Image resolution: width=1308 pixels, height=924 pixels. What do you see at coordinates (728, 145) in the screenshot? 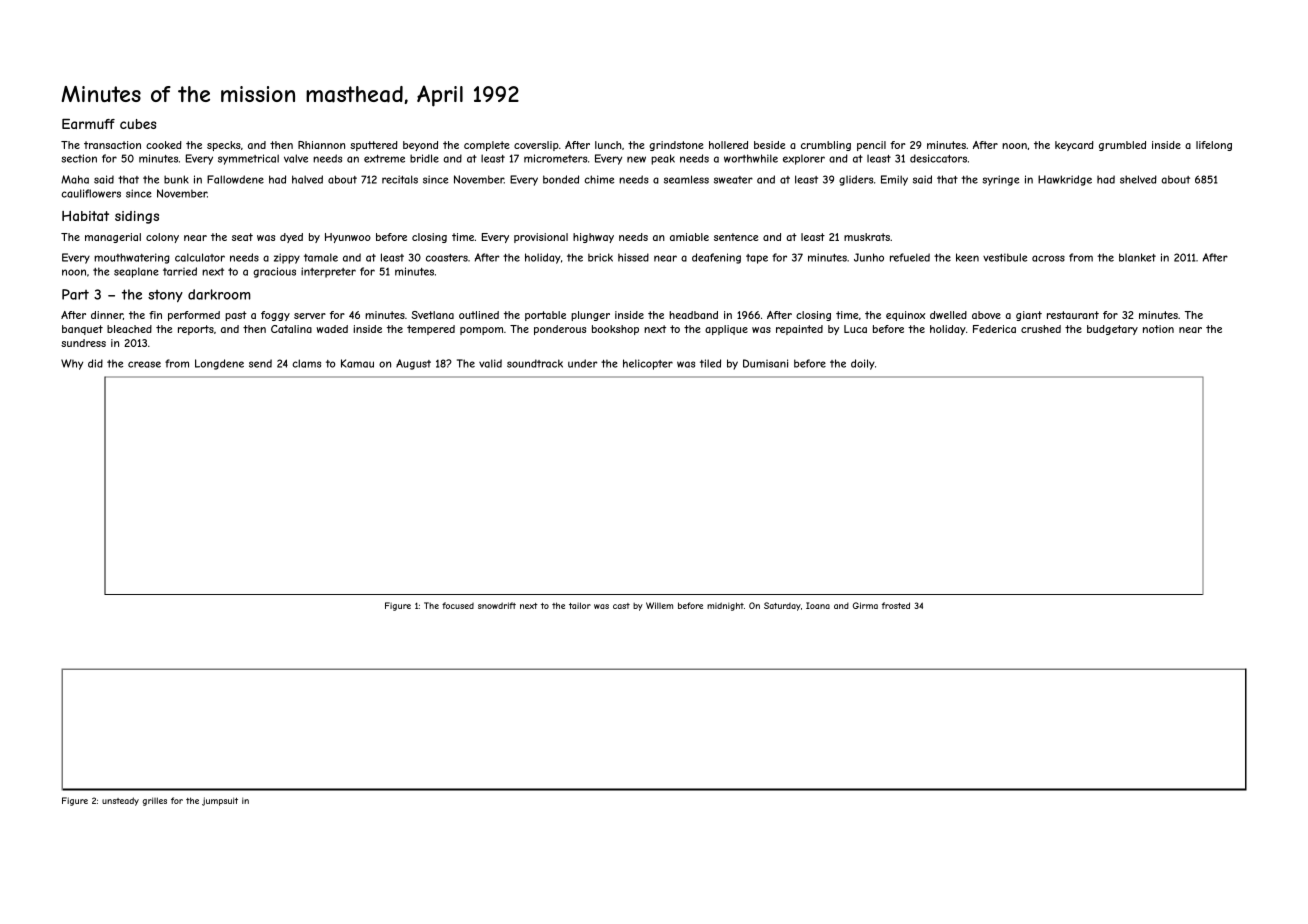
I see `hollered` at bounding box center [728, 145].
